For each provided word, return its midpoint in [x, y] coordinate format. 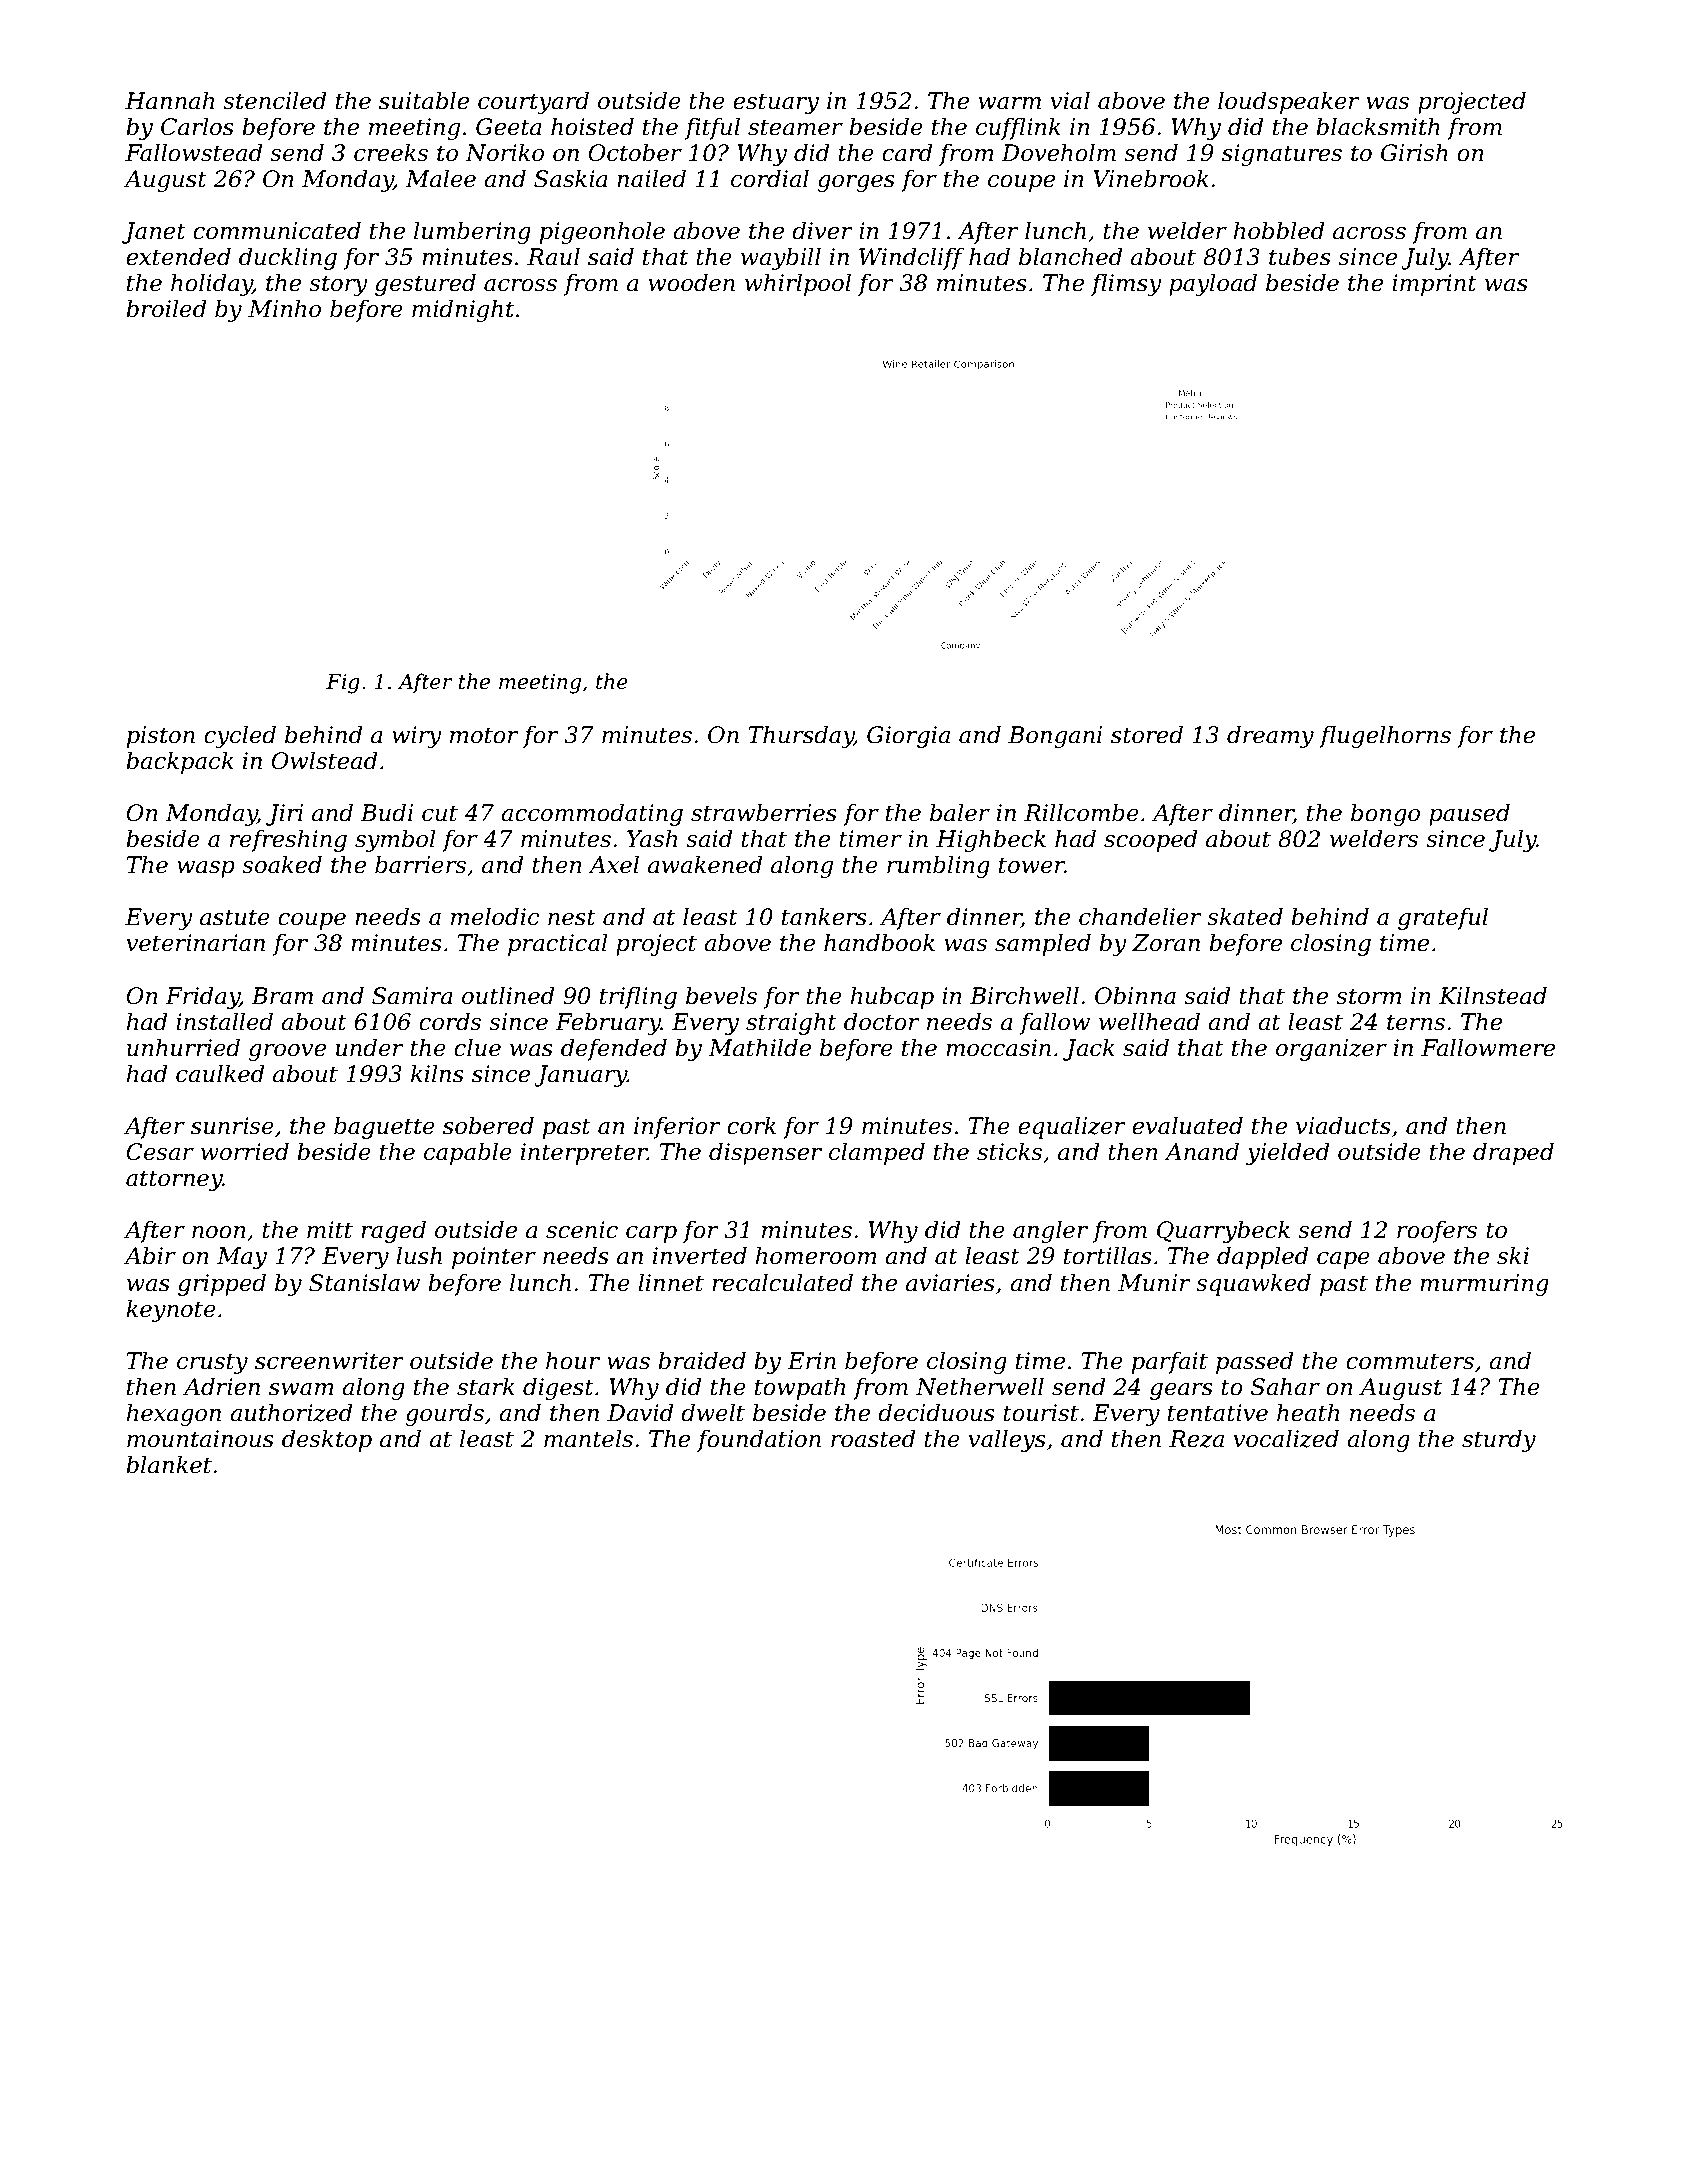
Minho [284, 308]
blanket [169, 1464]
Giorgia [908, 737]
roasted [873, 1438]
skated [1245, 916]
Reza [1196, 1439]
